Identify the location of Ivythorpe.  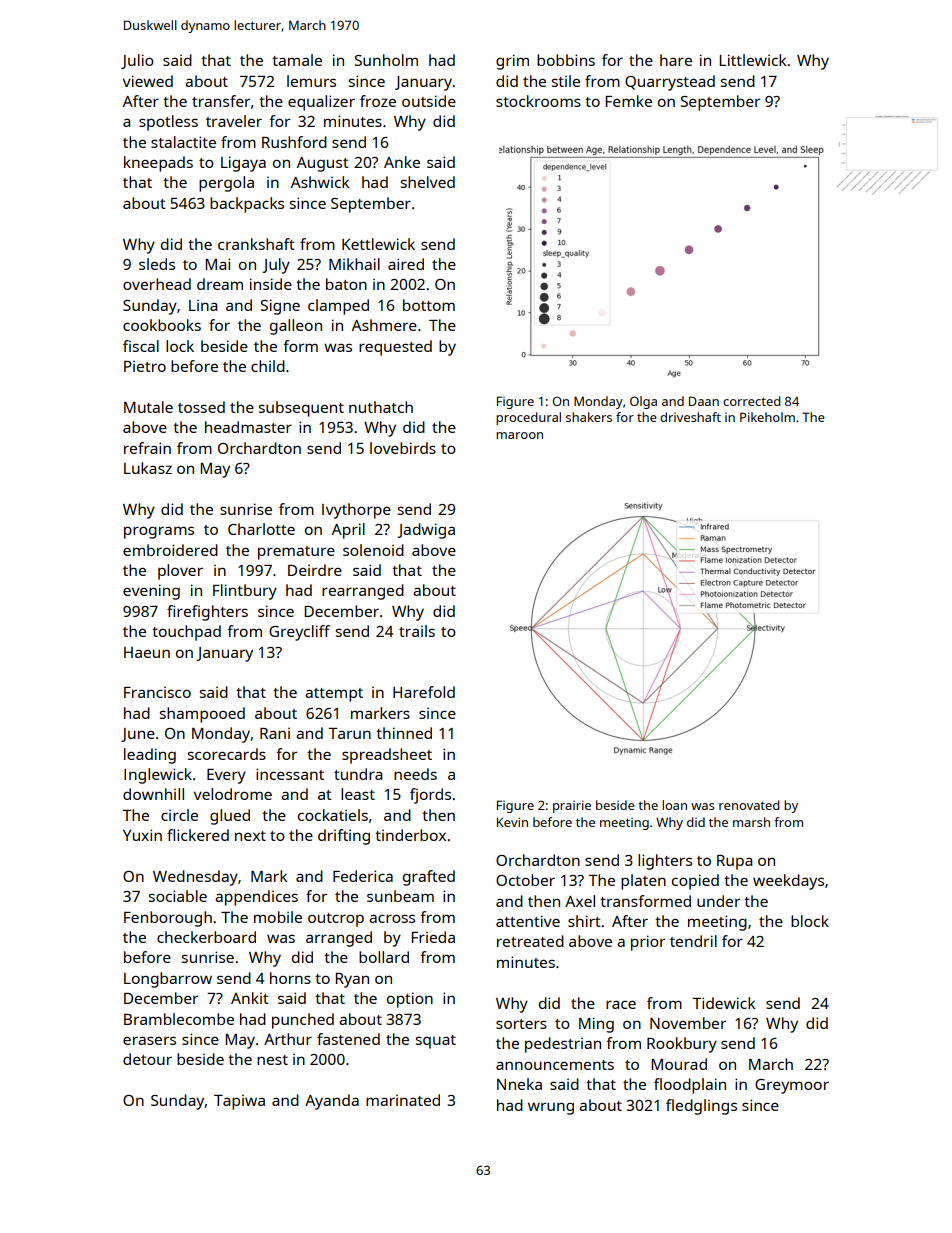
(356, 511).
